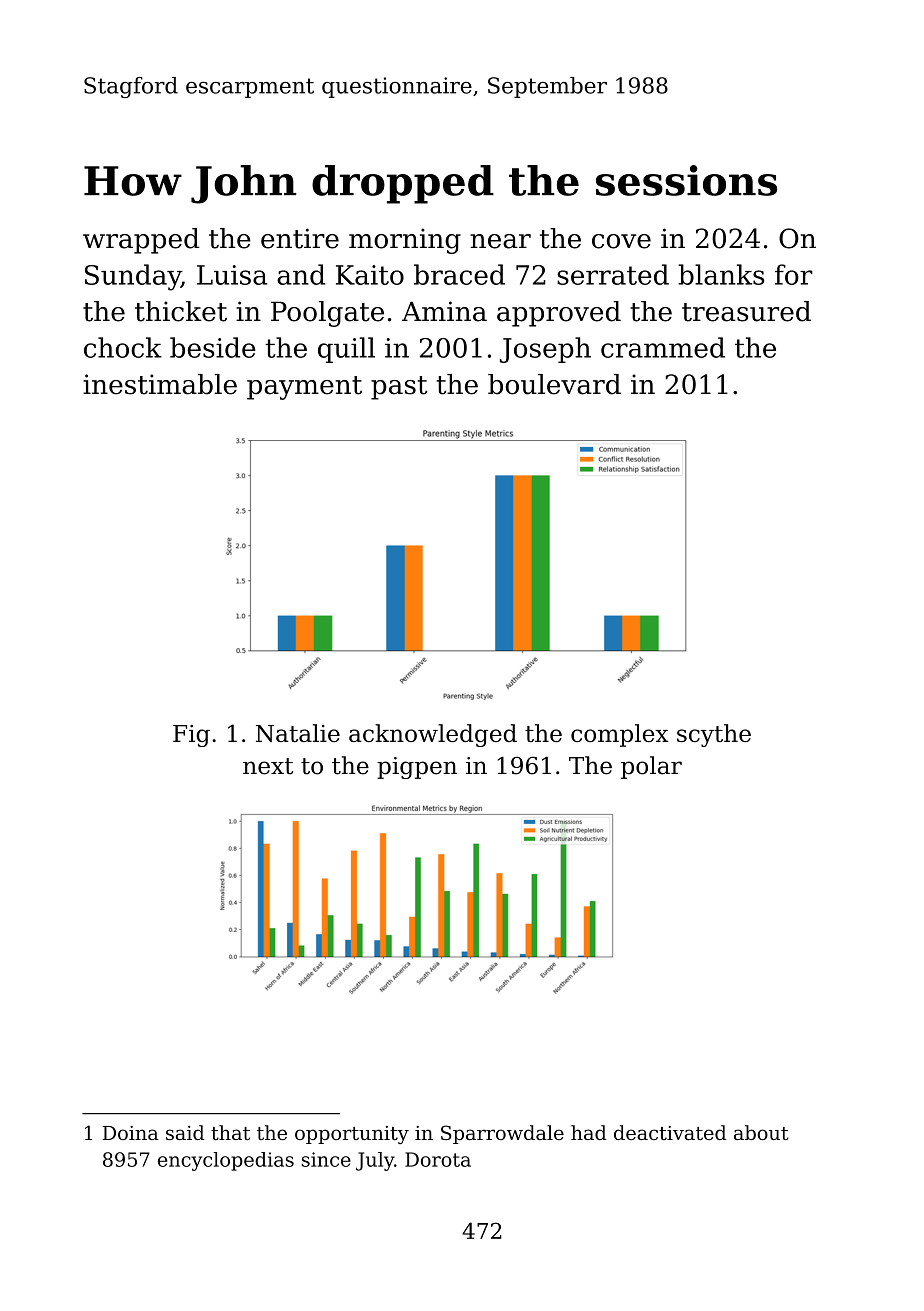 This screenshot has width=924, height=1311. I want to click on past, so click(399, 388).
